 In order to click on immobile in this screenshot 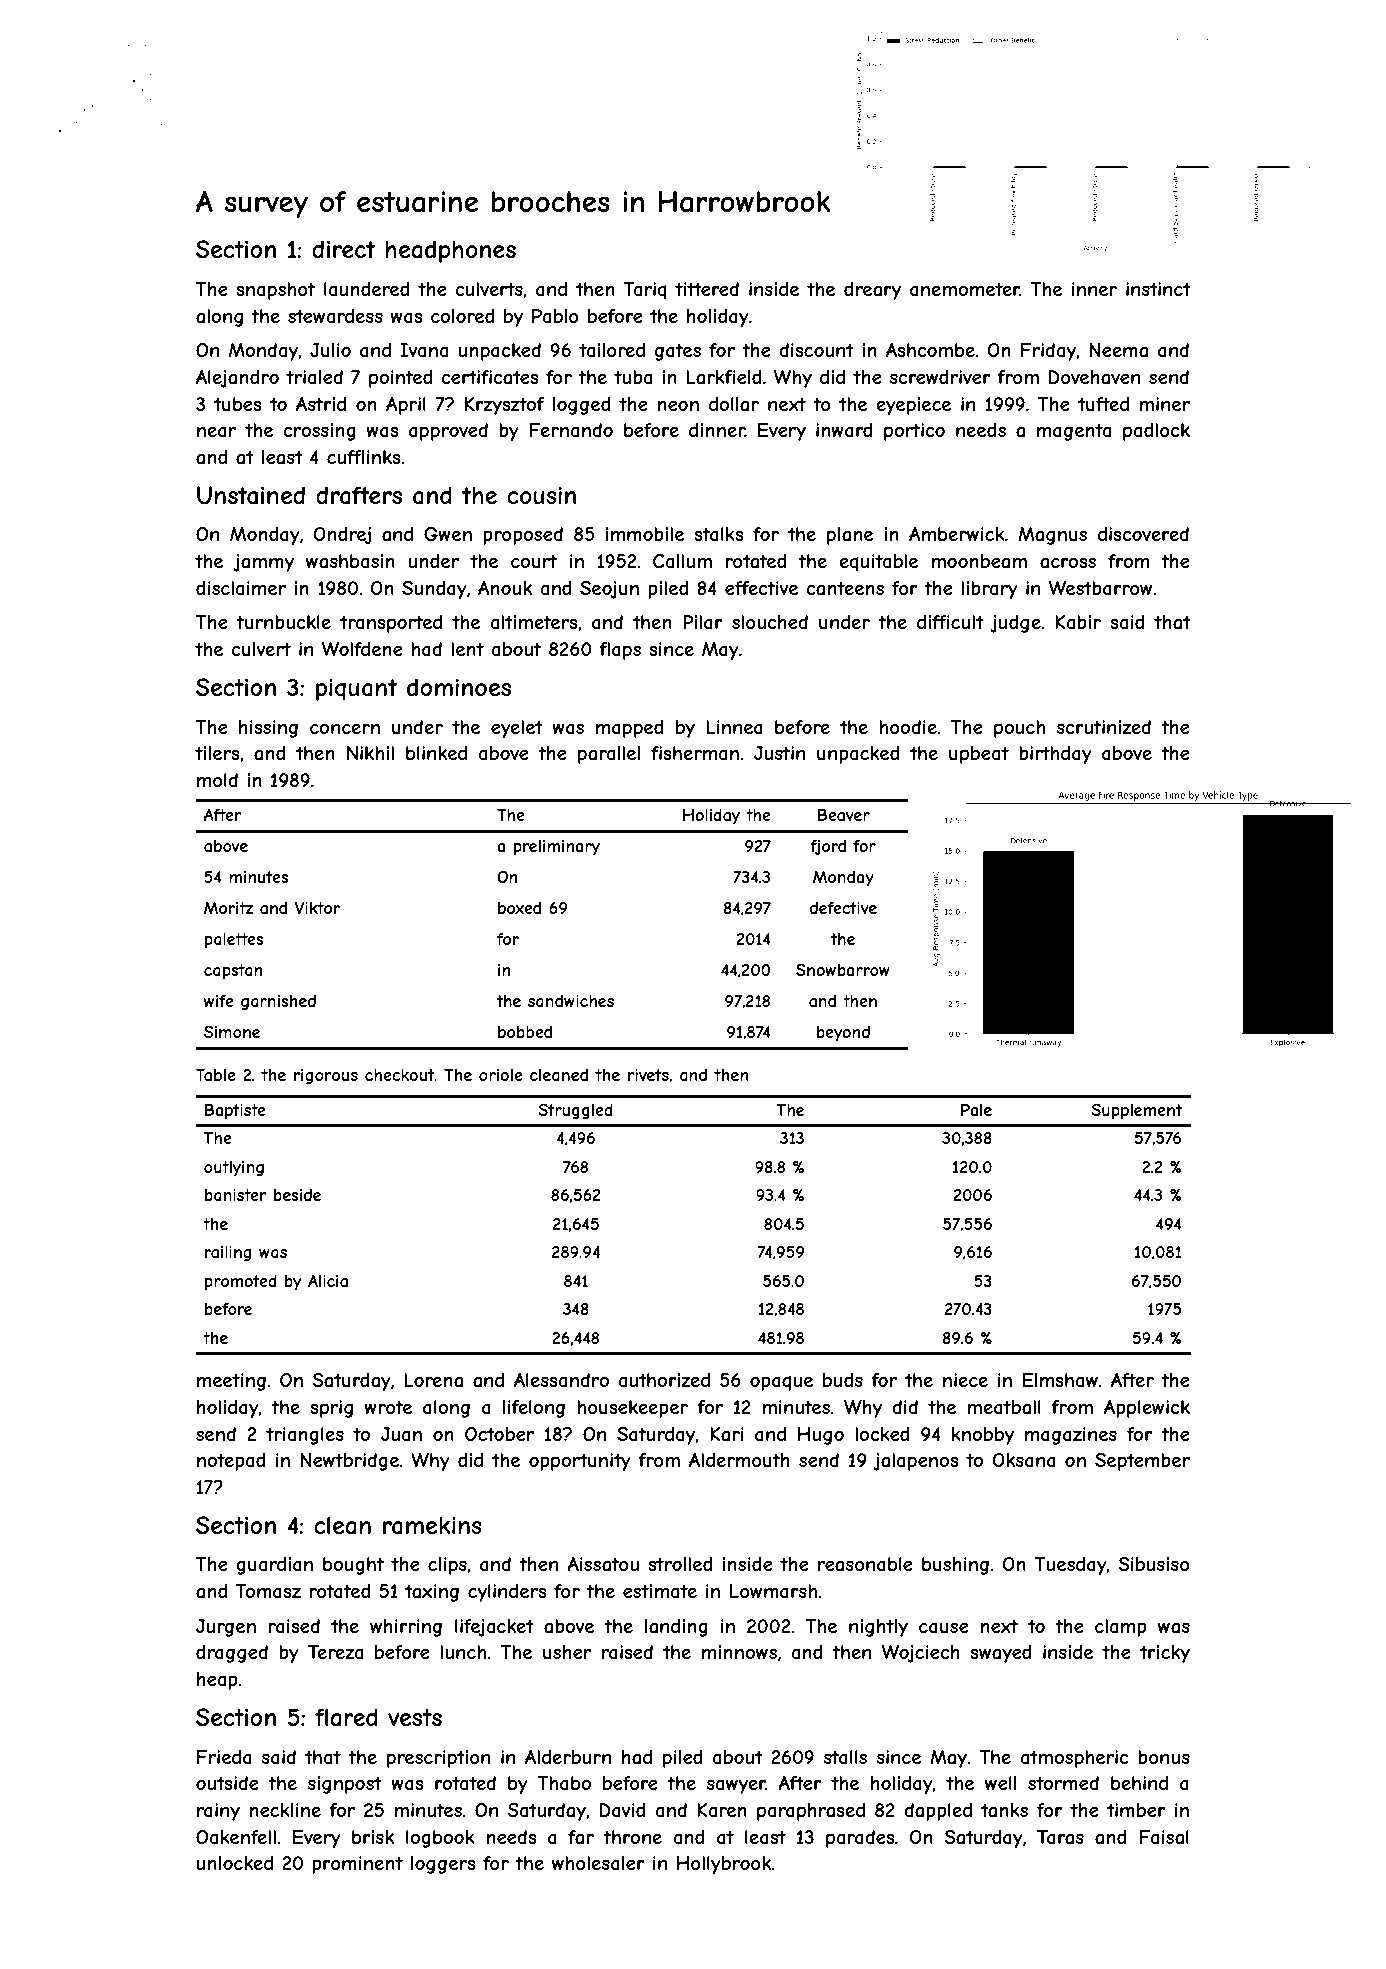, I will do `click(644, 534)`.
